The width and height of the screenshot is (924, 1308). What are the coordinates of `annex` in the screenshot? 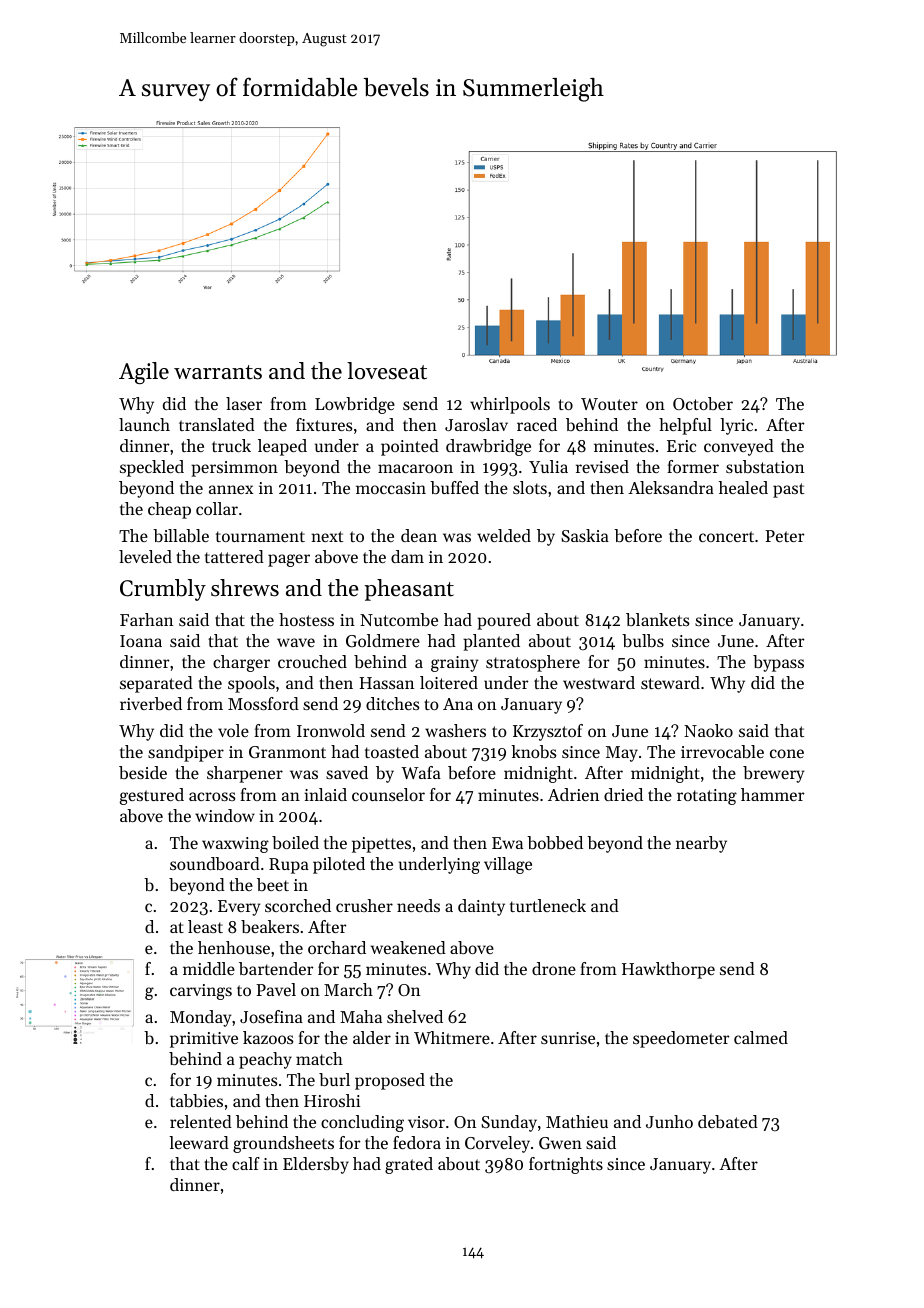 It's located at (231, 489).
